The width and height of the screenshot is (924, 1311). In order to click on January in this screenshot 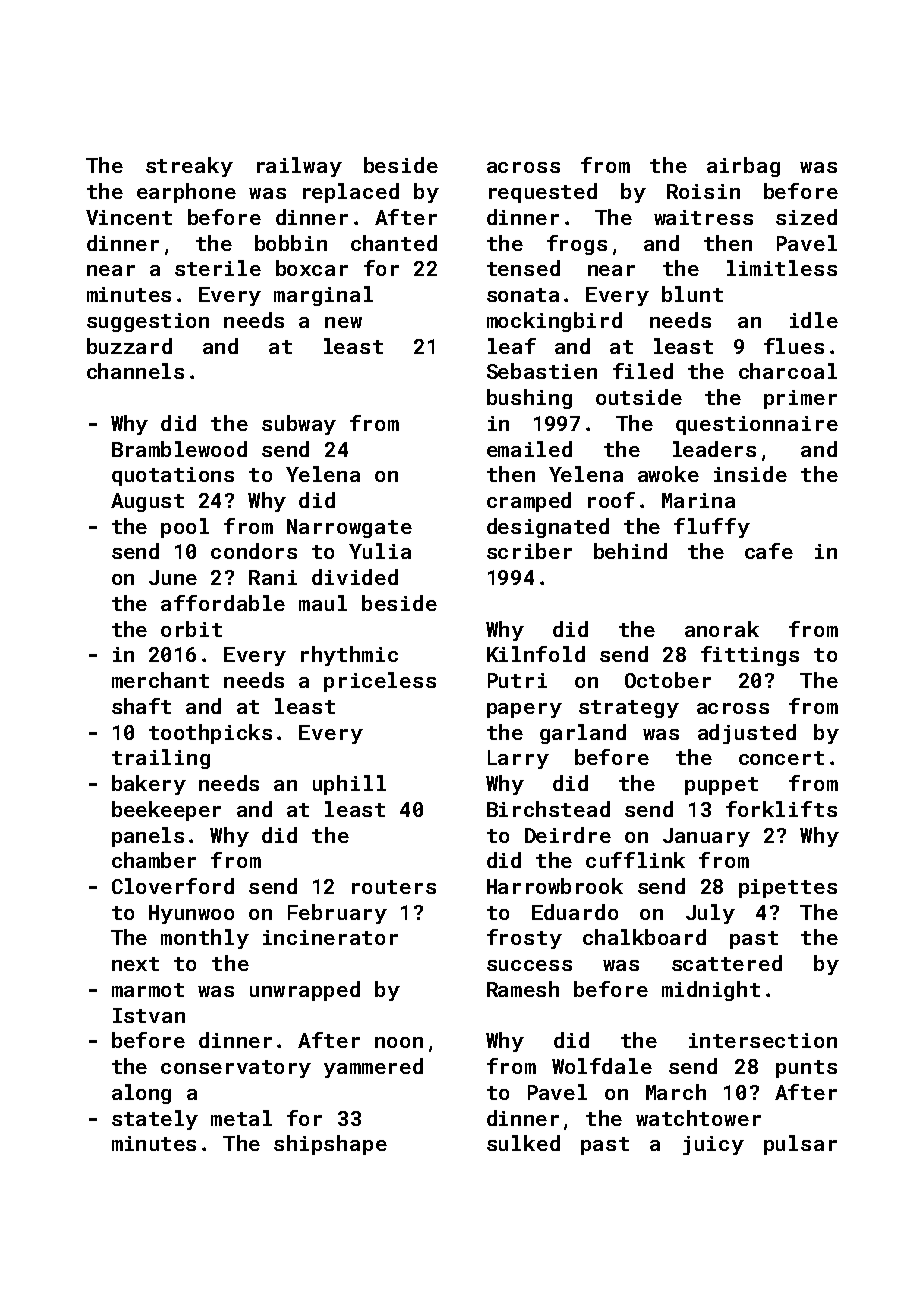, I will do `click(706, 837)`.
